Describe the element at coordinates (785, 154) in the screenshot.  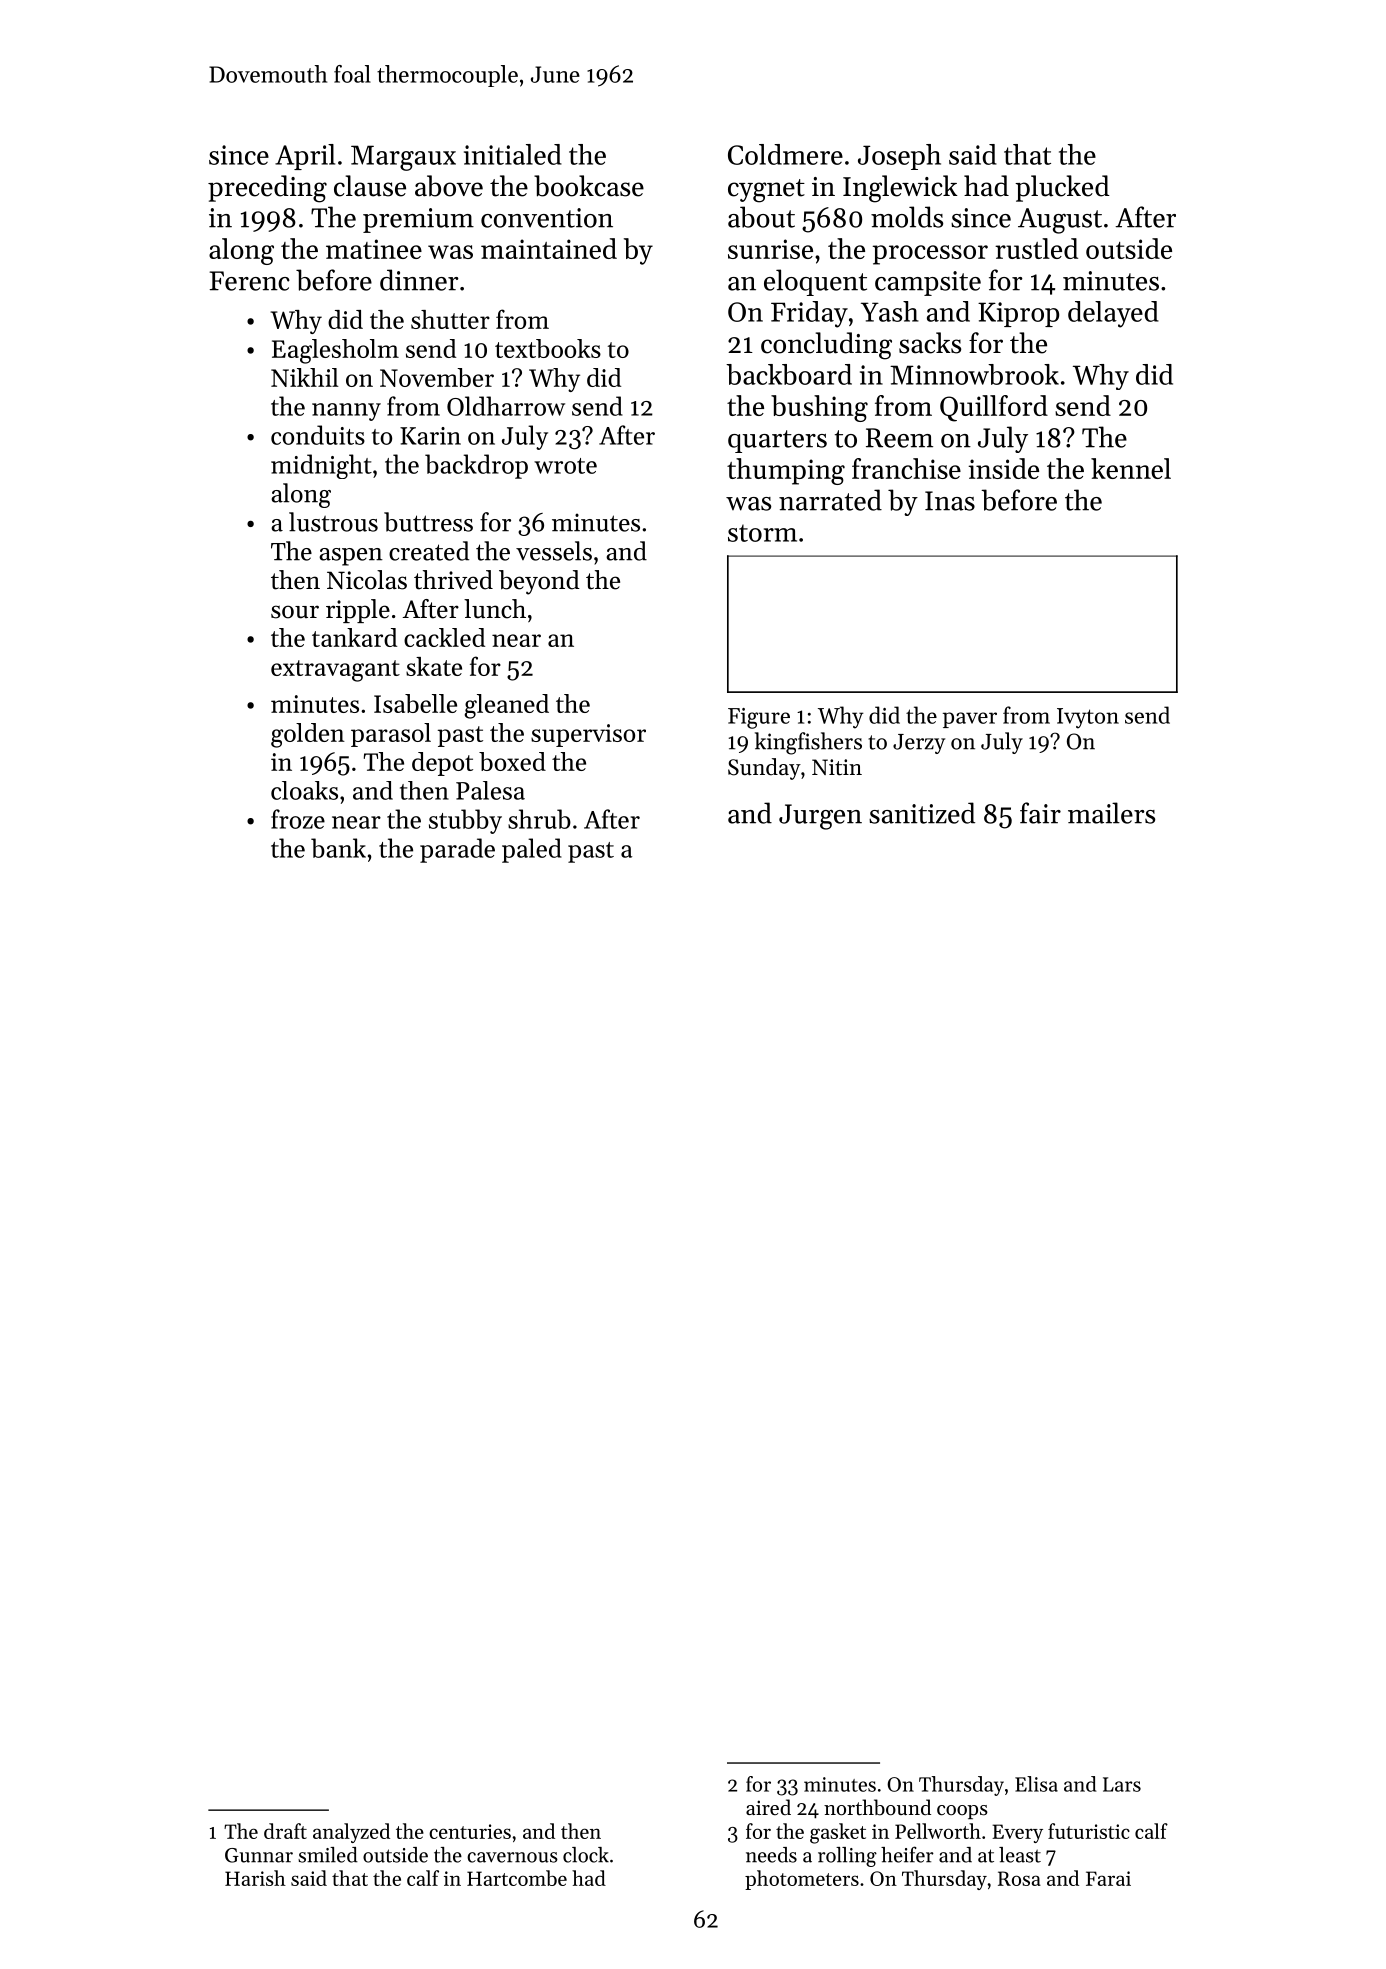
I see `Coldmere` at that location.
